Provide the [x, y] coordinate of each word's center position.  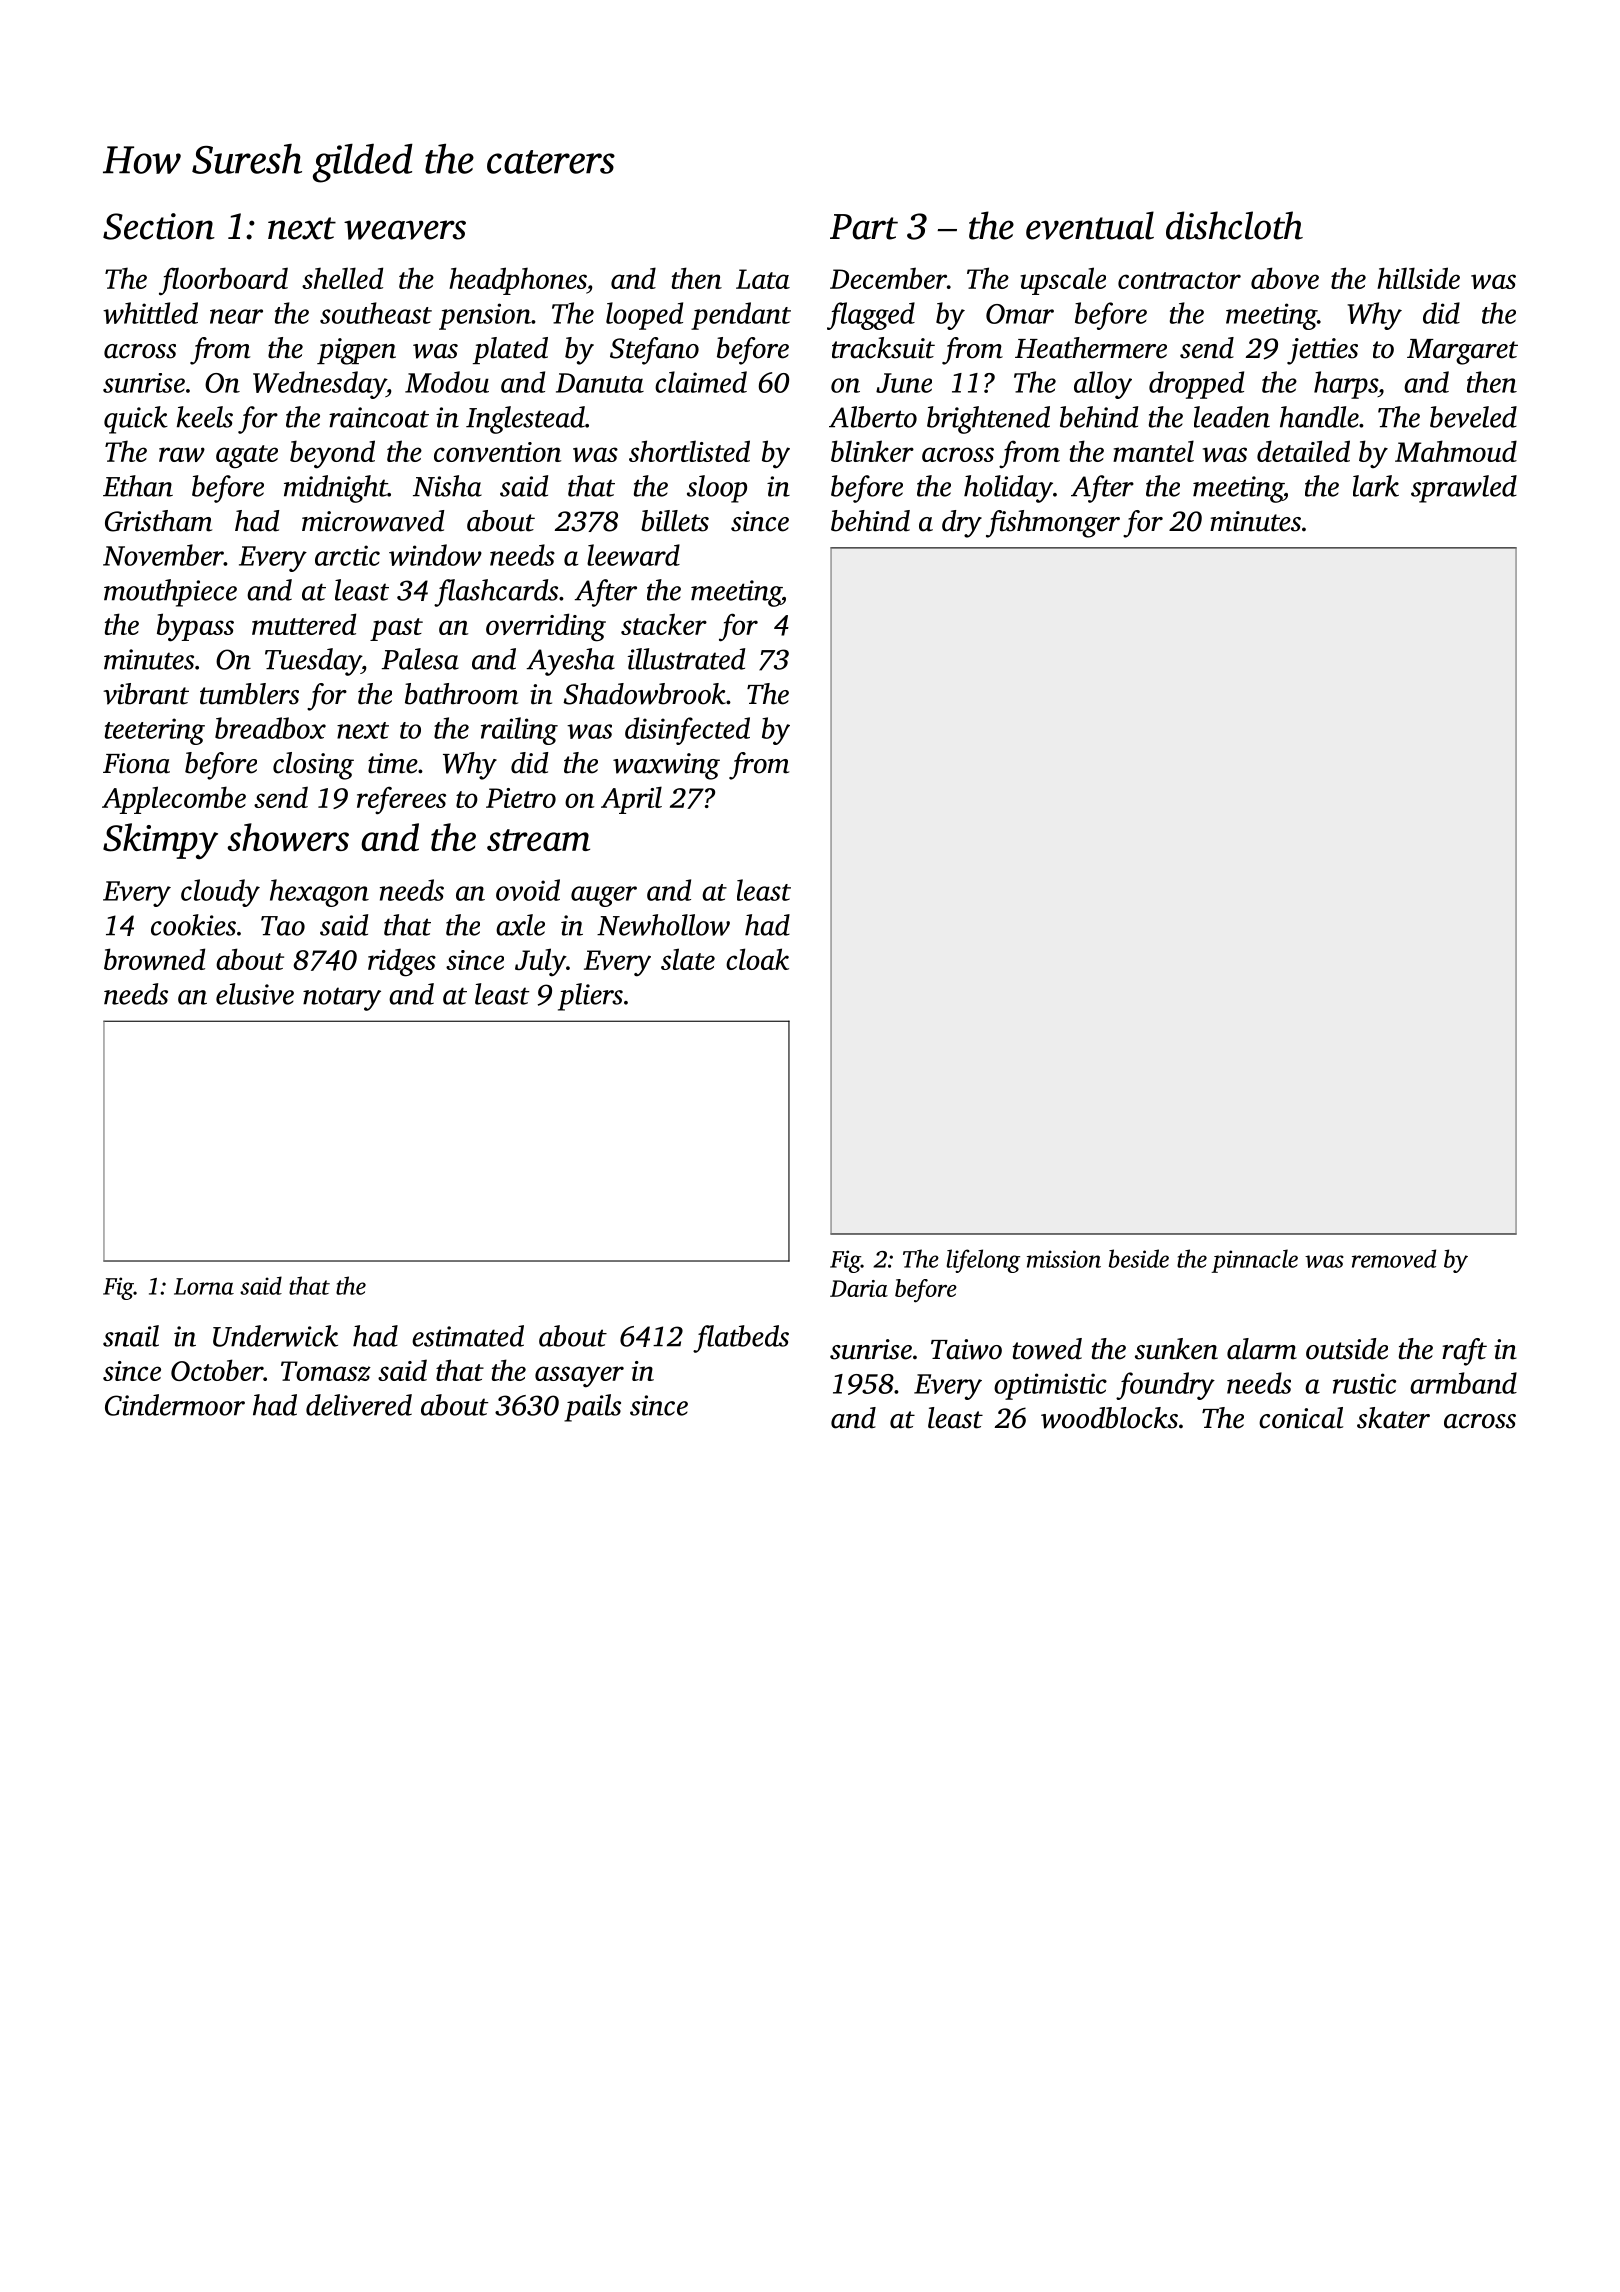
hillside [1418, 278]
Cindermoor [175, 1405]
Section [159, 226]
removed [1394, 1258]
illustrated [686, 659]
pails [592, 1408]
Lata [763, 279]
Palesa [420, 659]
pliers [590, 997]
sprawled [1464, 489]
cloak [757, 959]
